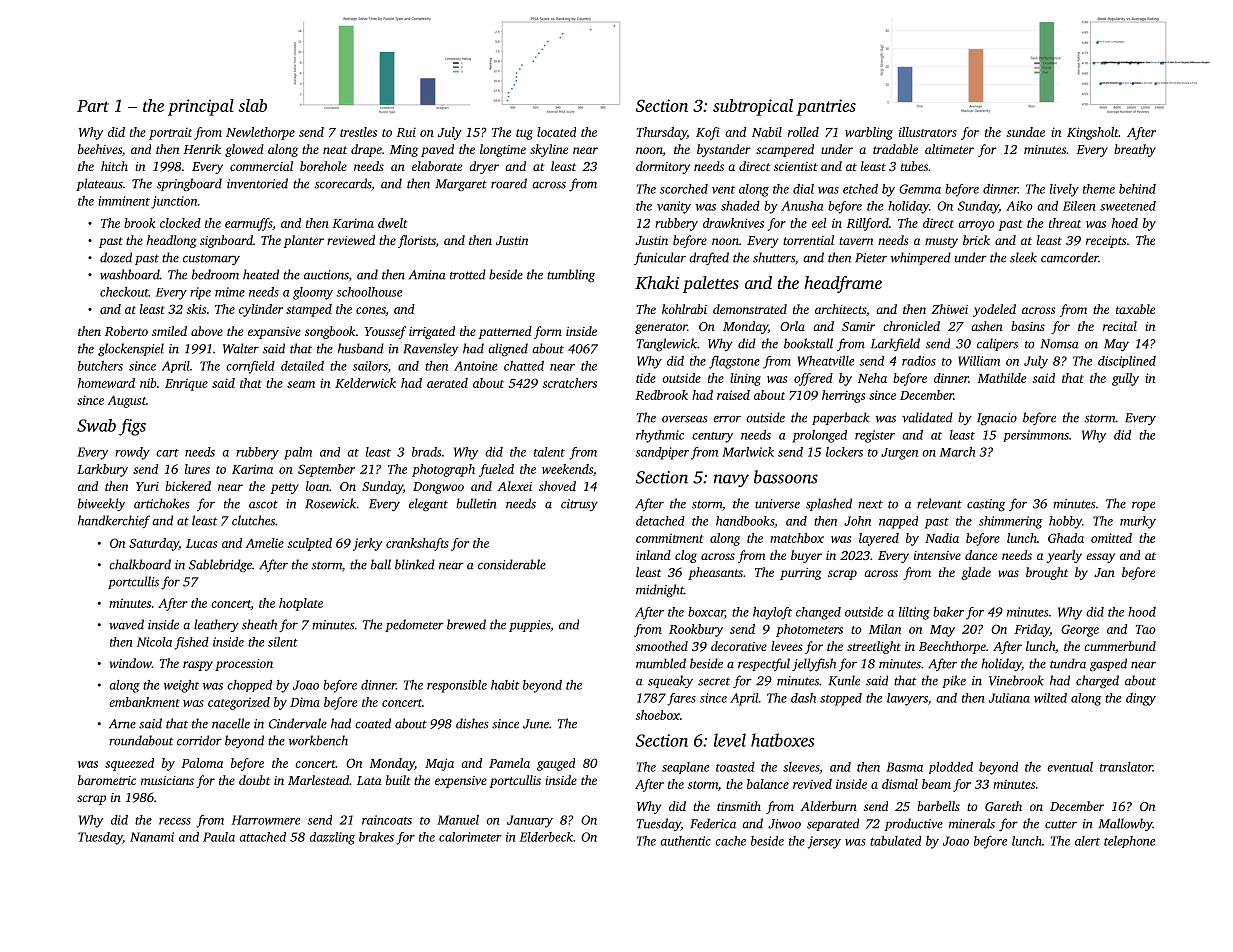  I want to click on gauged, so click(556, 764).
